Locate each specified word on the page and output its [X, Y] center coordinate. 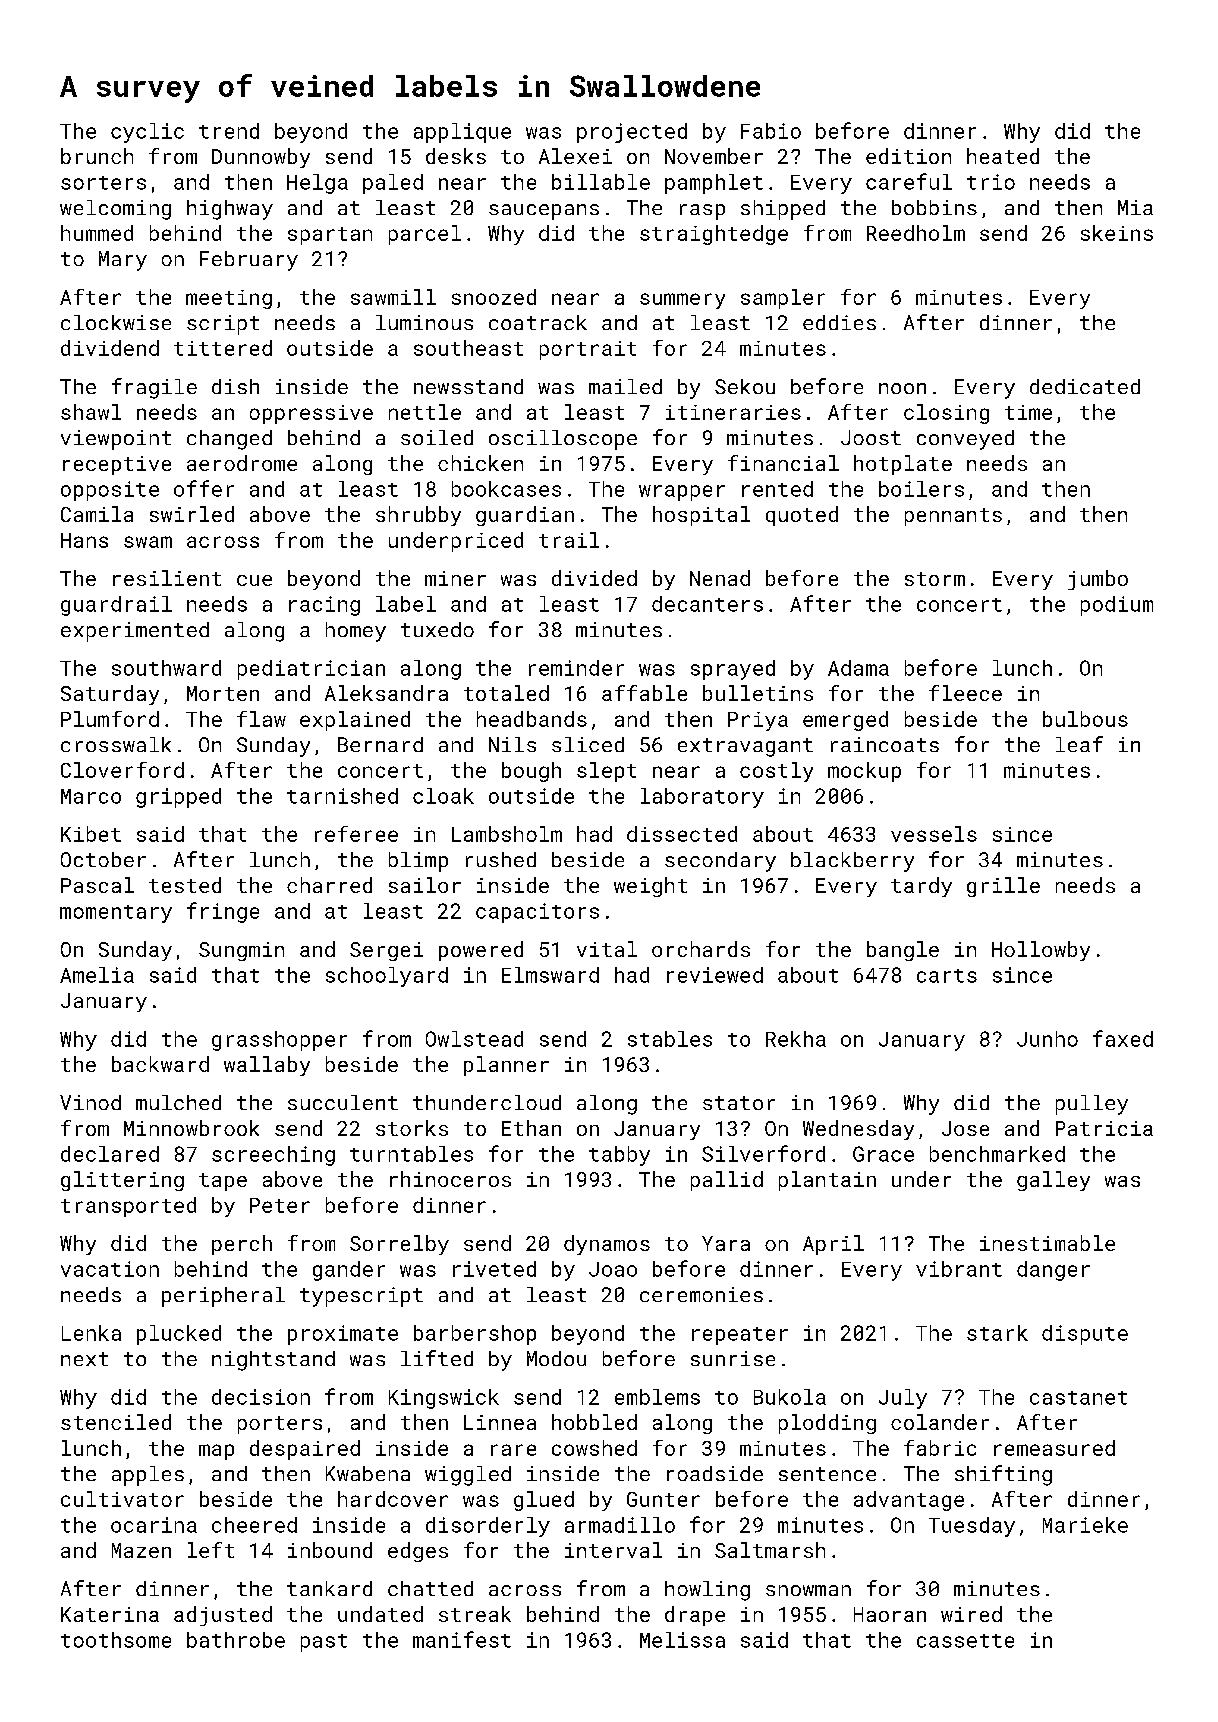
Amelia [97, 975]
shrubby [418, 516]
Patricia [1104, 1128]
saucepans [544, 212]
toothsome [116, 1640]
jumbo [1098, 580]
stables [670, 1039]
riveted [494, 1269]
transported [128, 1207]
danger [1053, 1271]
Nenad [720, 578]
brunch [97, 156]
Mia [1135, 207]
